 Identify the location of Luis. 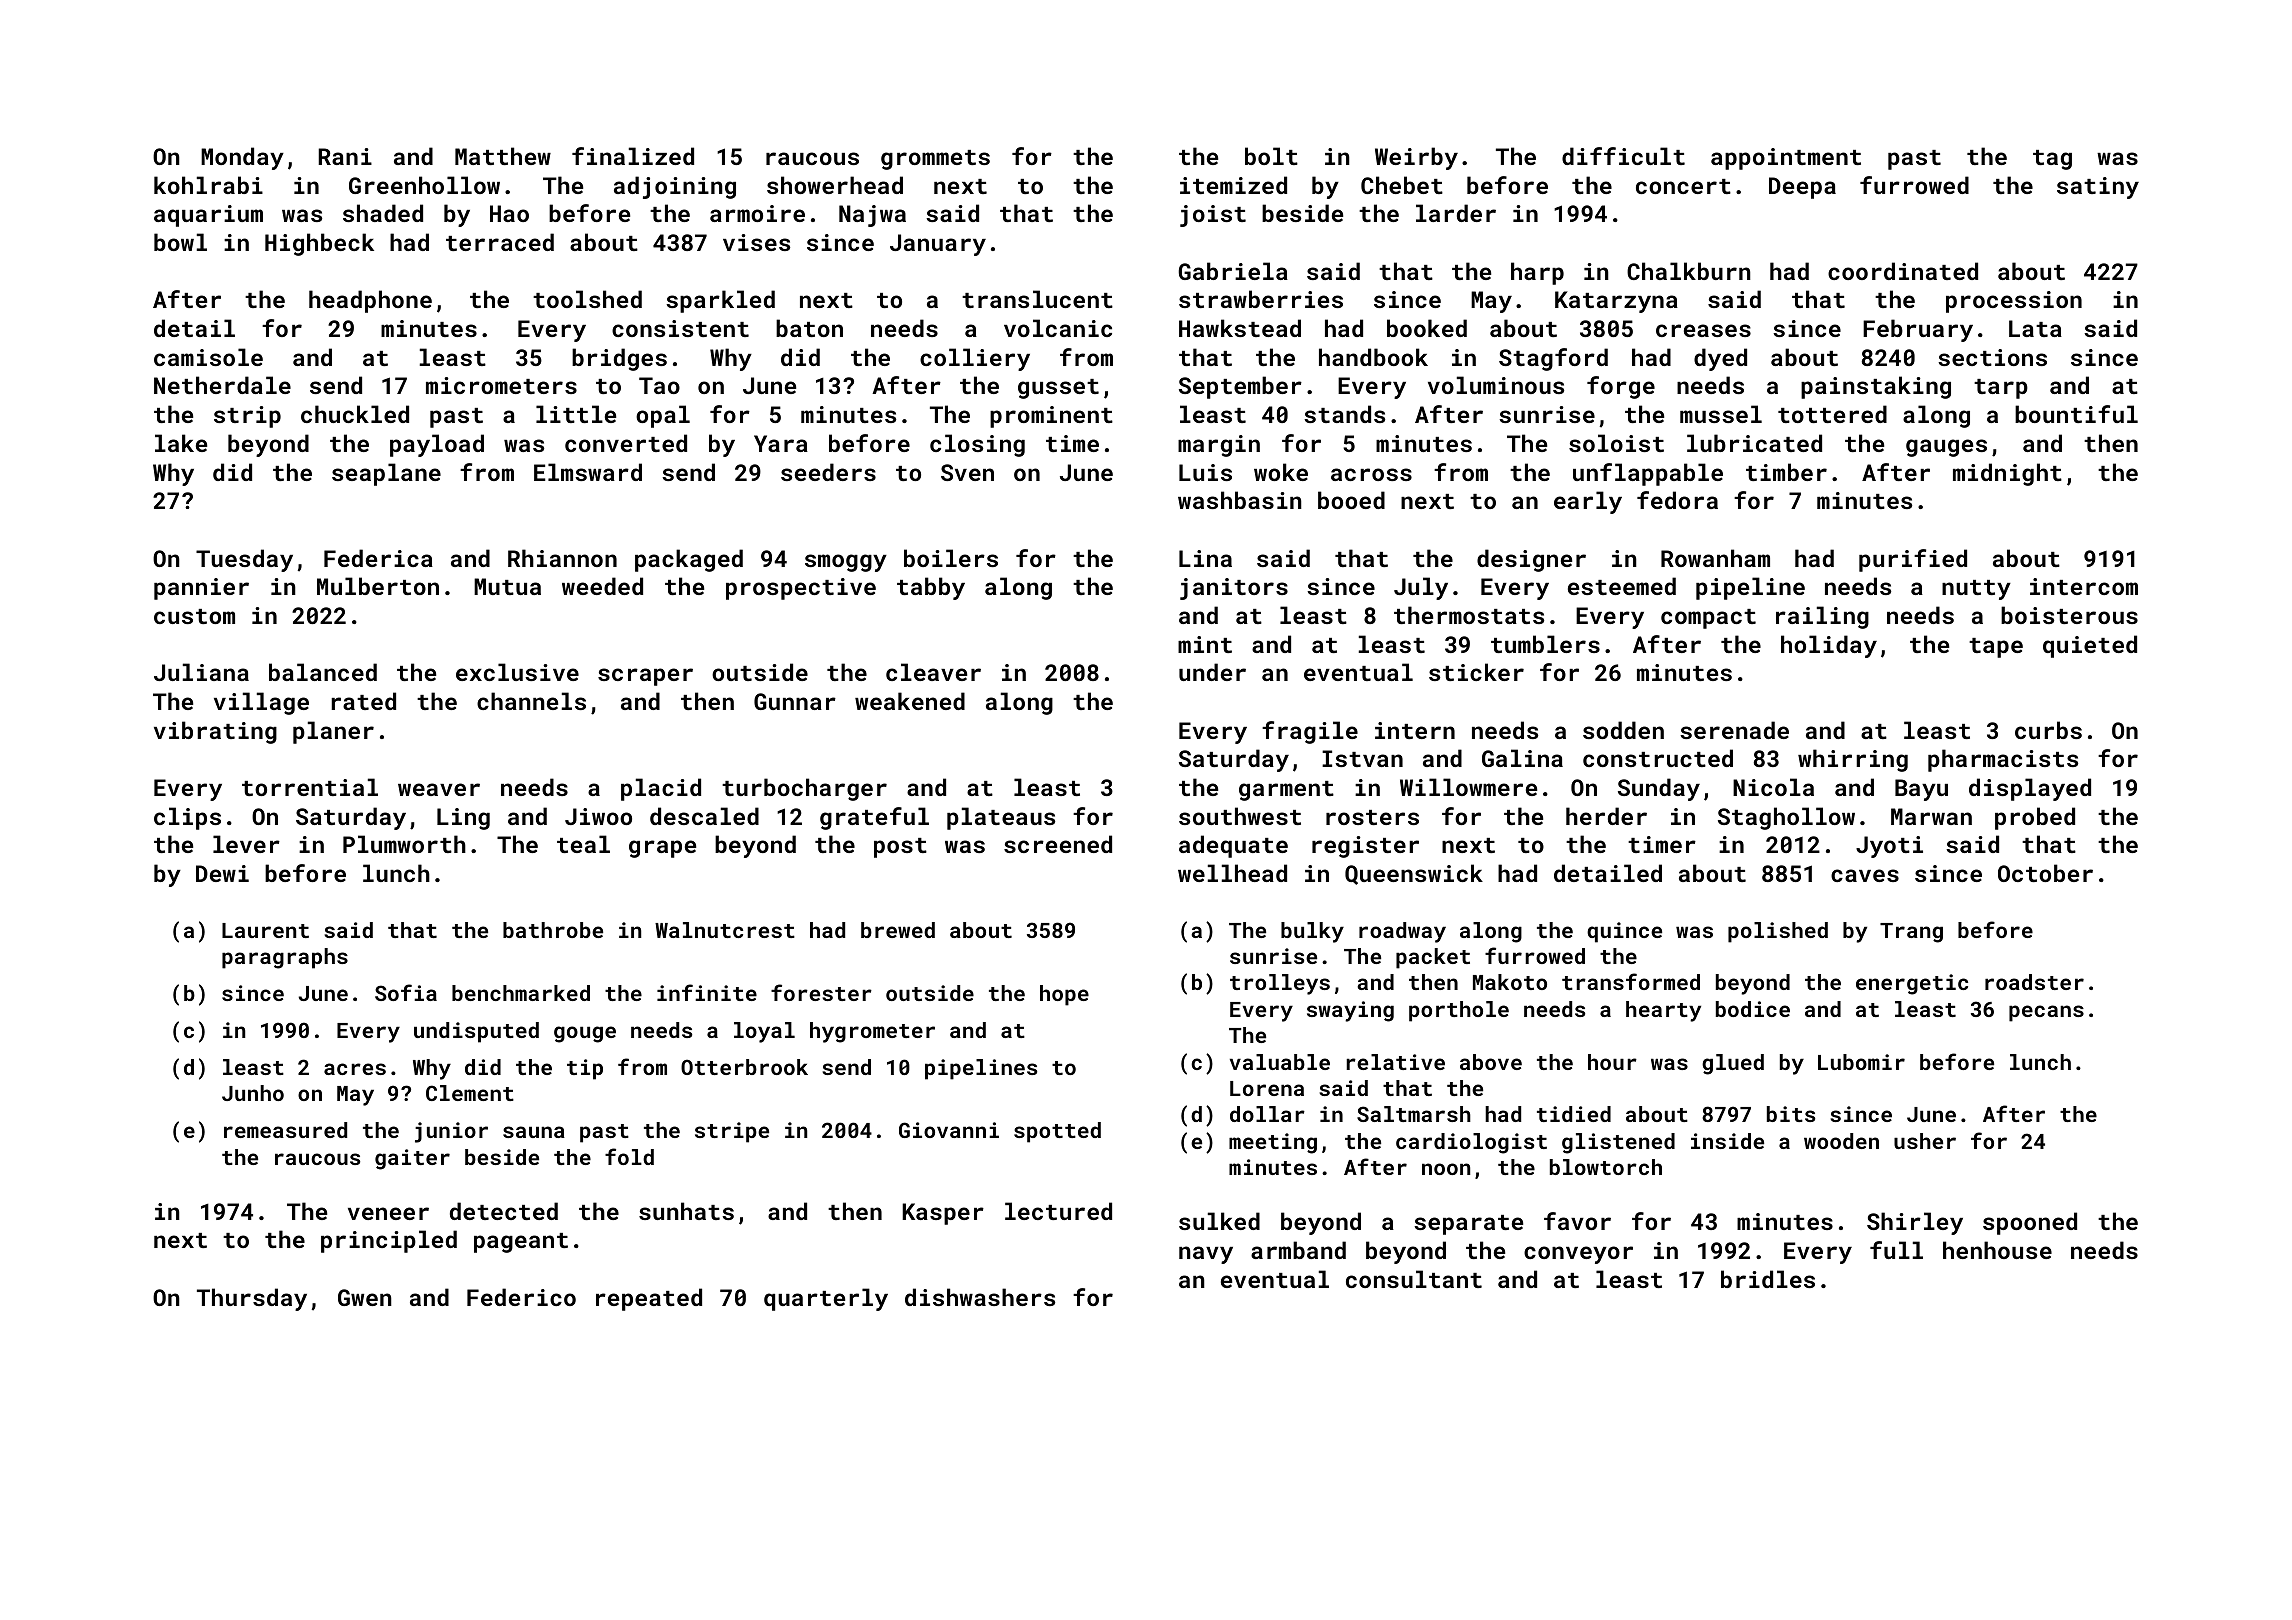
(1205, 472).
